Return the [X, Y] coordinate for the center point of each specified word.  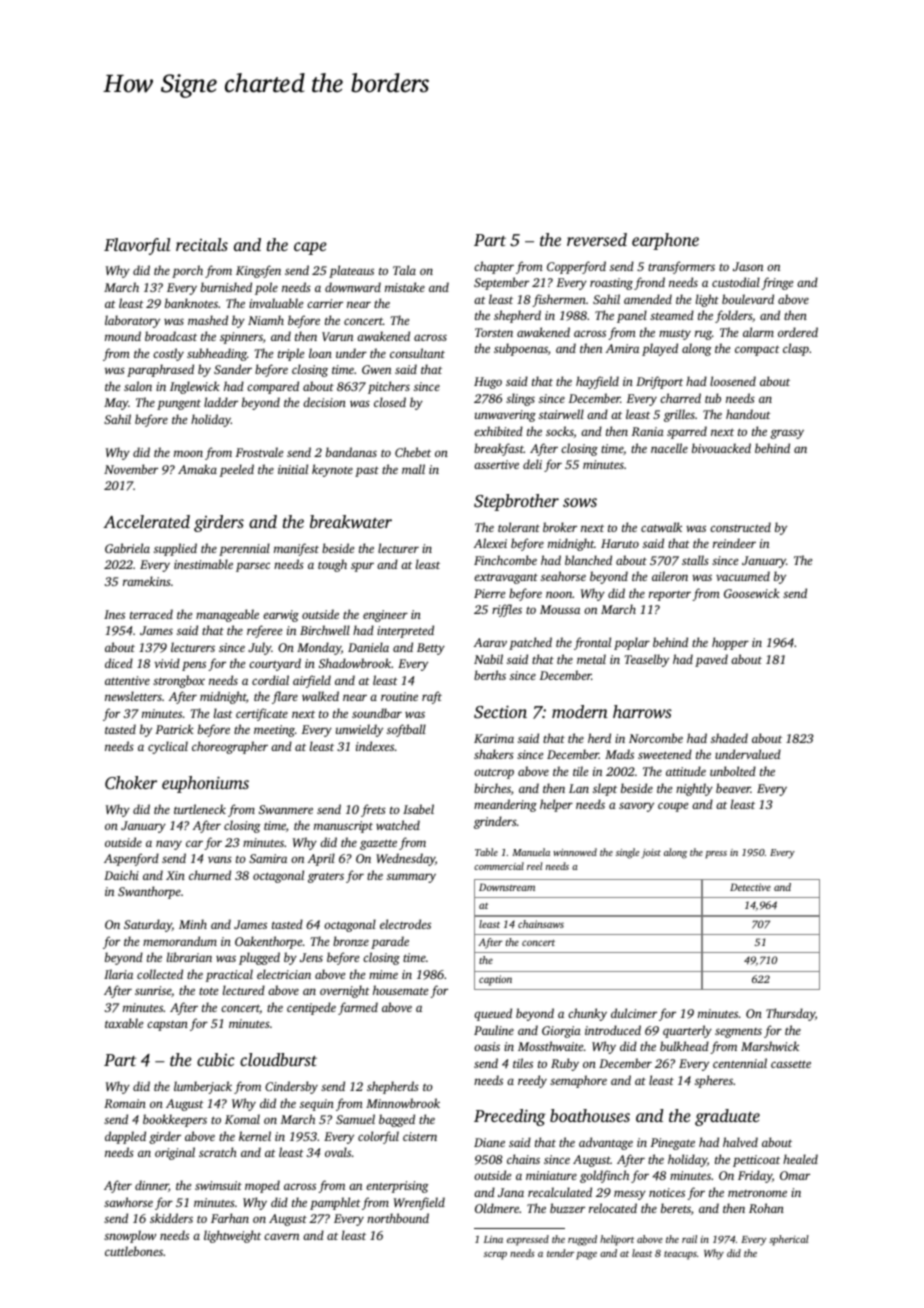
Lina [493, 1239]
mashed [208, 320]
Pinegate [672, 1144]
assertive [496, 464]
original [175, 1153]
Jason [748, 266]
